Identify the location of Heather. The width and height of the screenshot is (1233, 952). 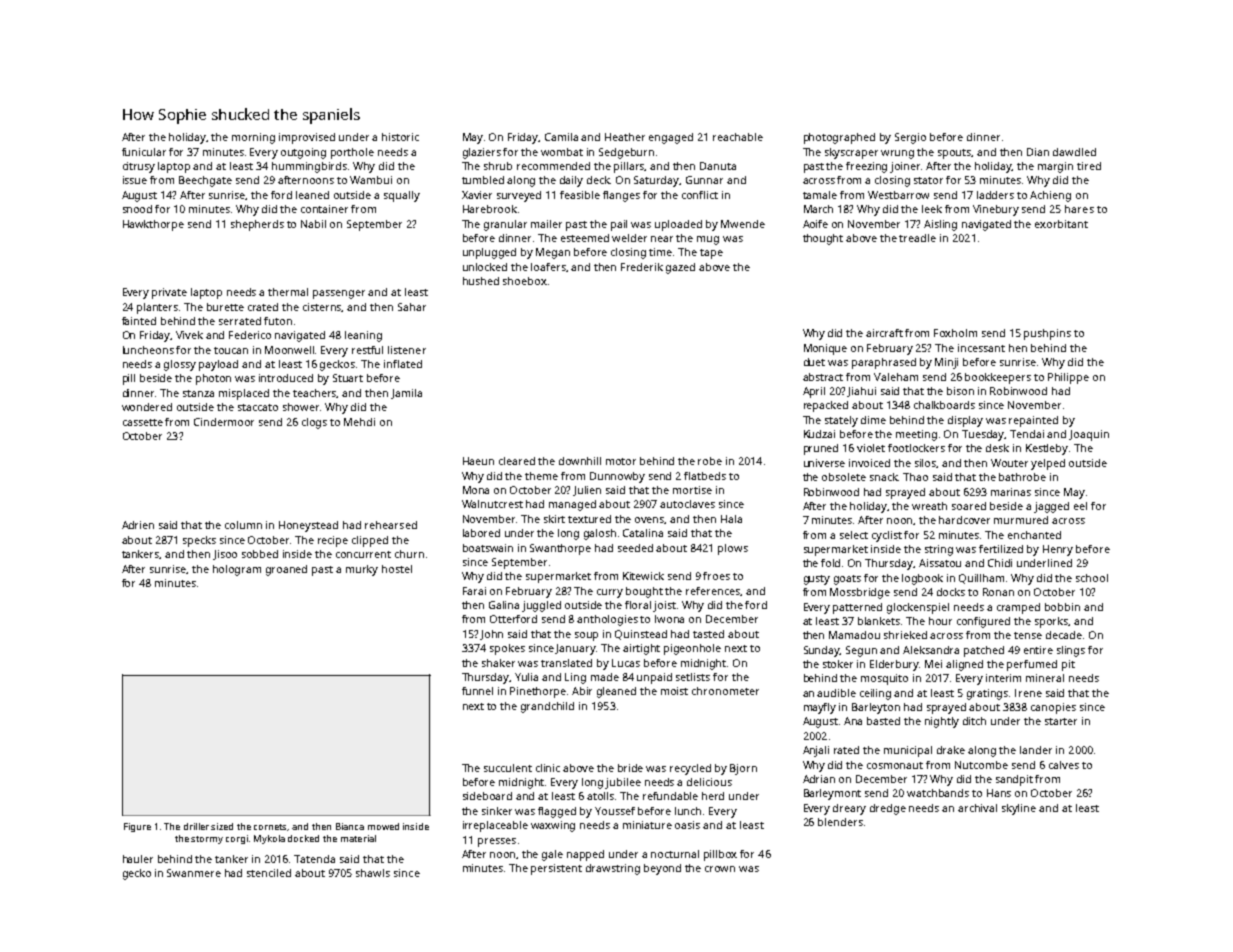
(625, 137).
